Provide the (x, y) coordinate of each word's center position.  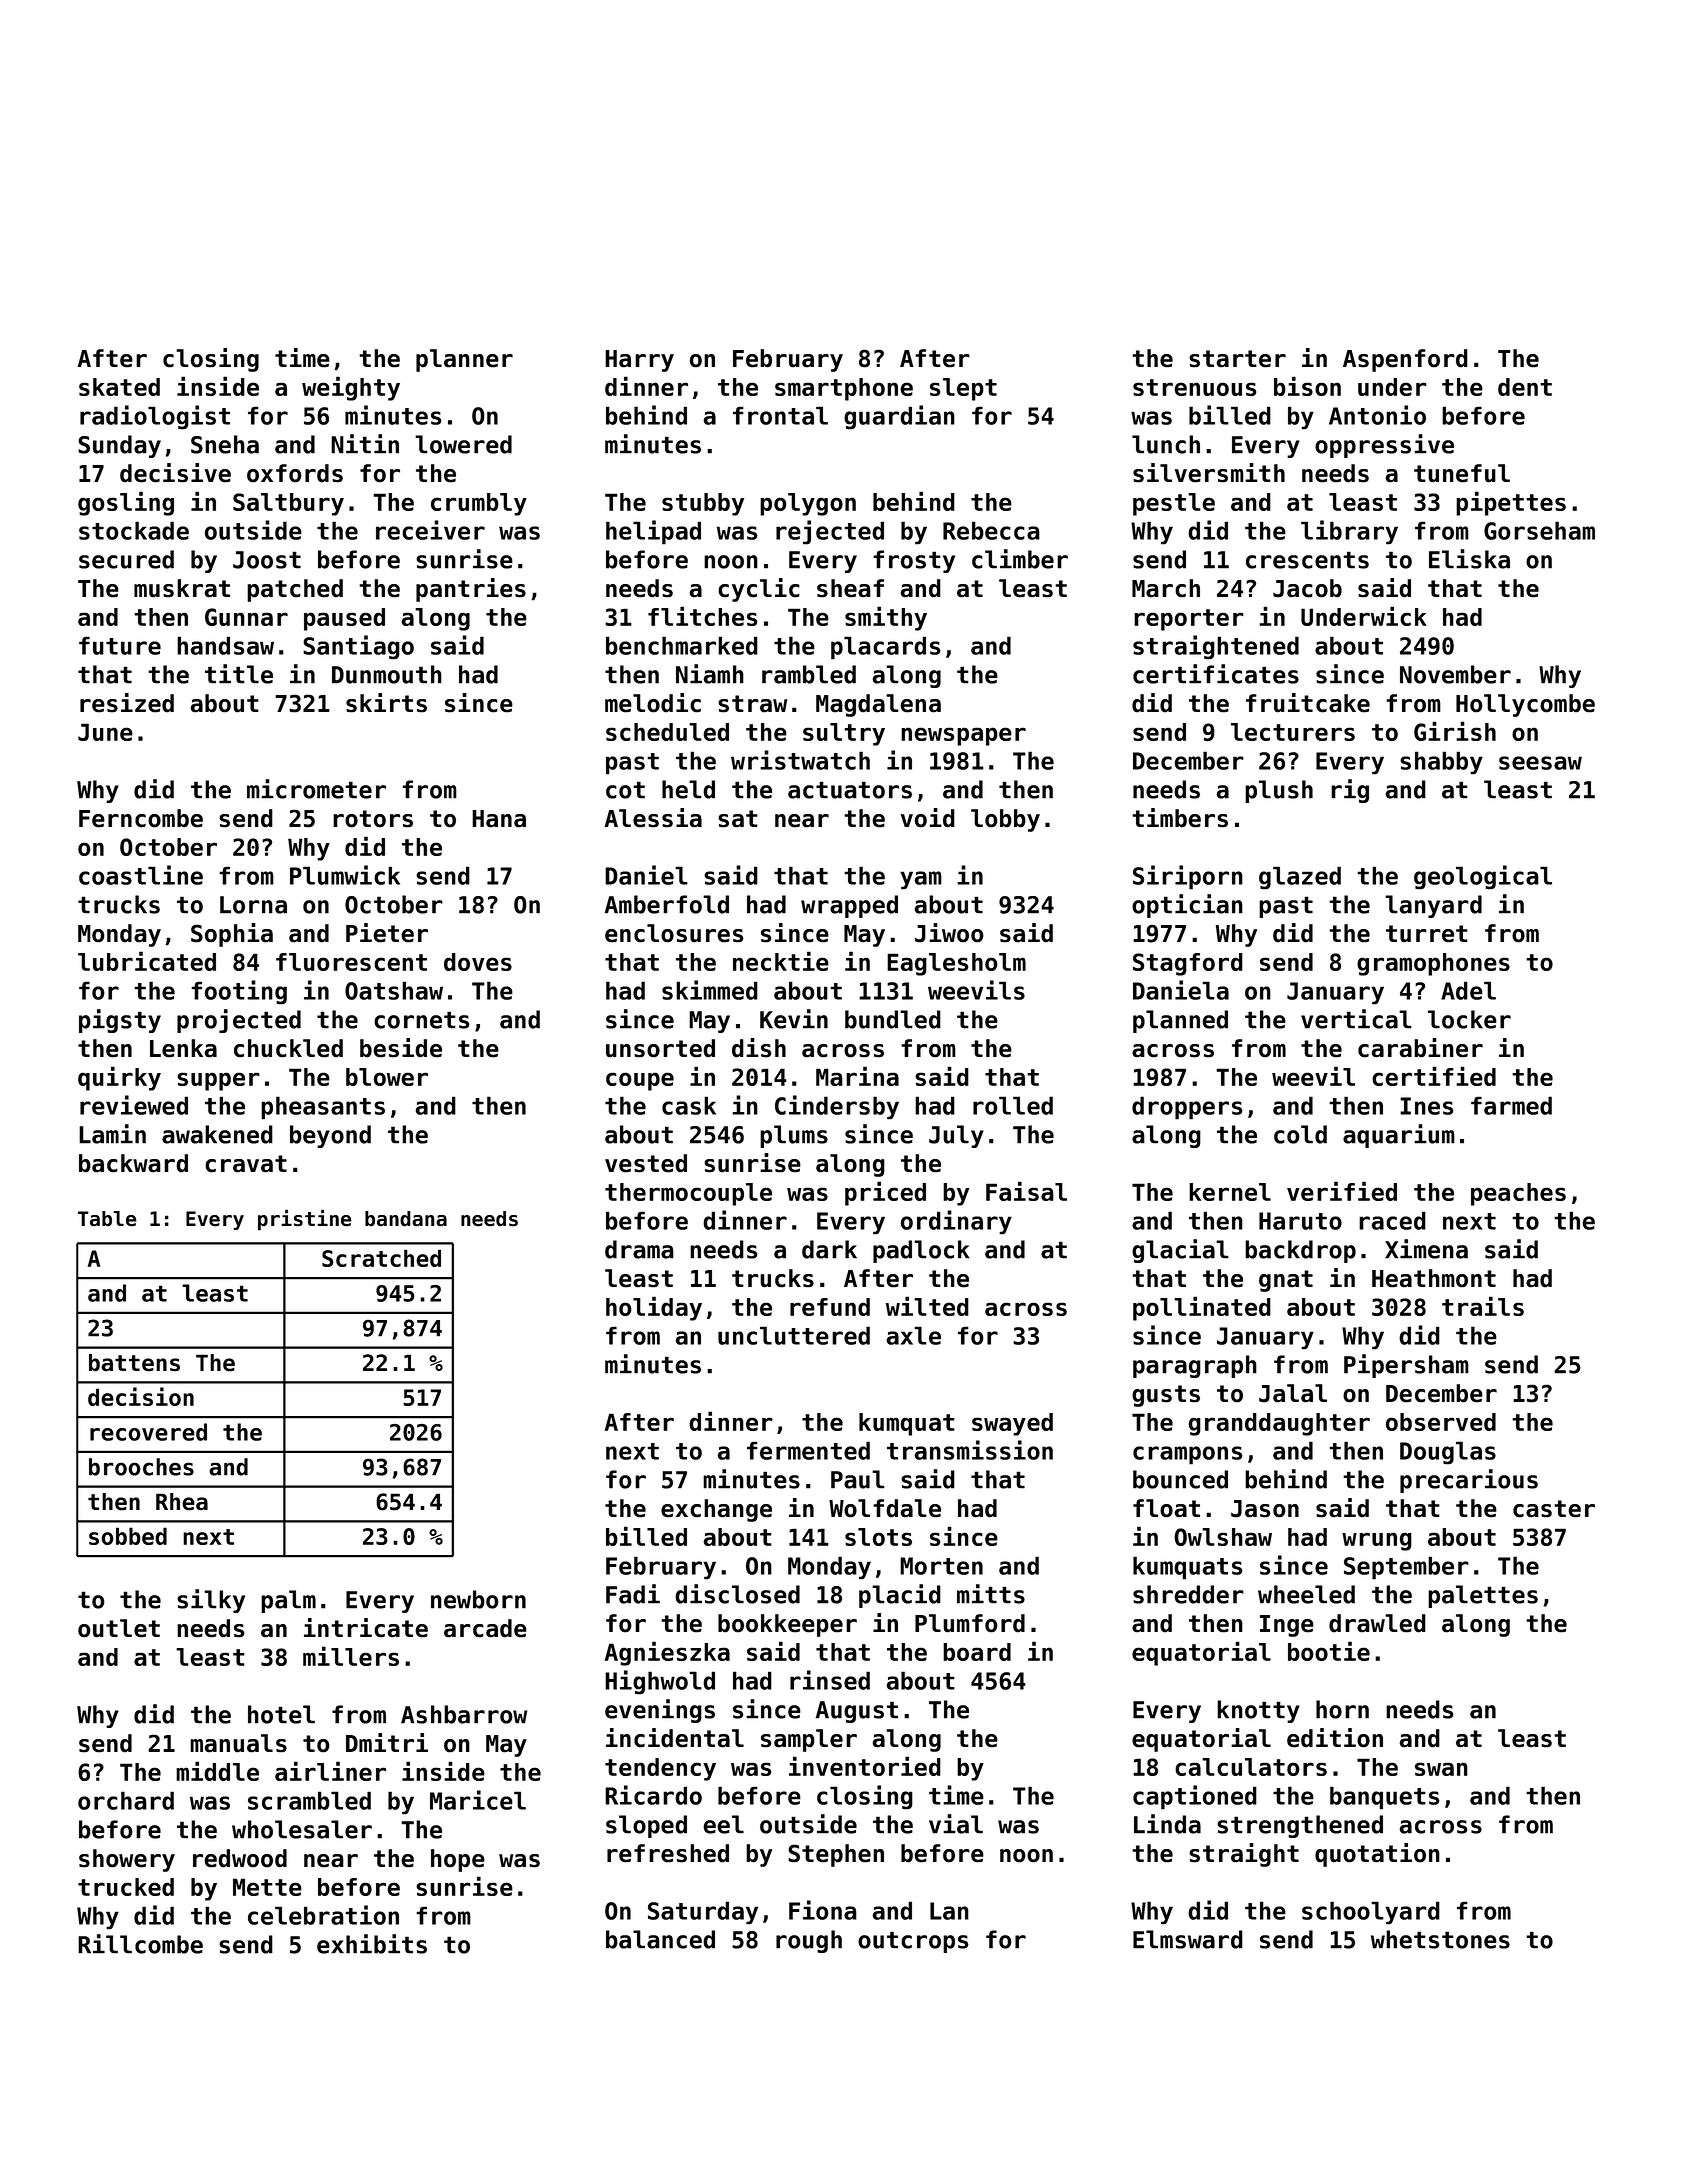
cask (689, 1105)
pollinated (1202, 1308)
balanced (660, 1939)
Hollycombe (1525, 705)
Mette (267, 1887)
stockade (134, 530)
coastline (141, 875)
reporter (1189, 620)
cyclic (759, 590)
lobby (1005, 820)
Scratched (381, 1258)
